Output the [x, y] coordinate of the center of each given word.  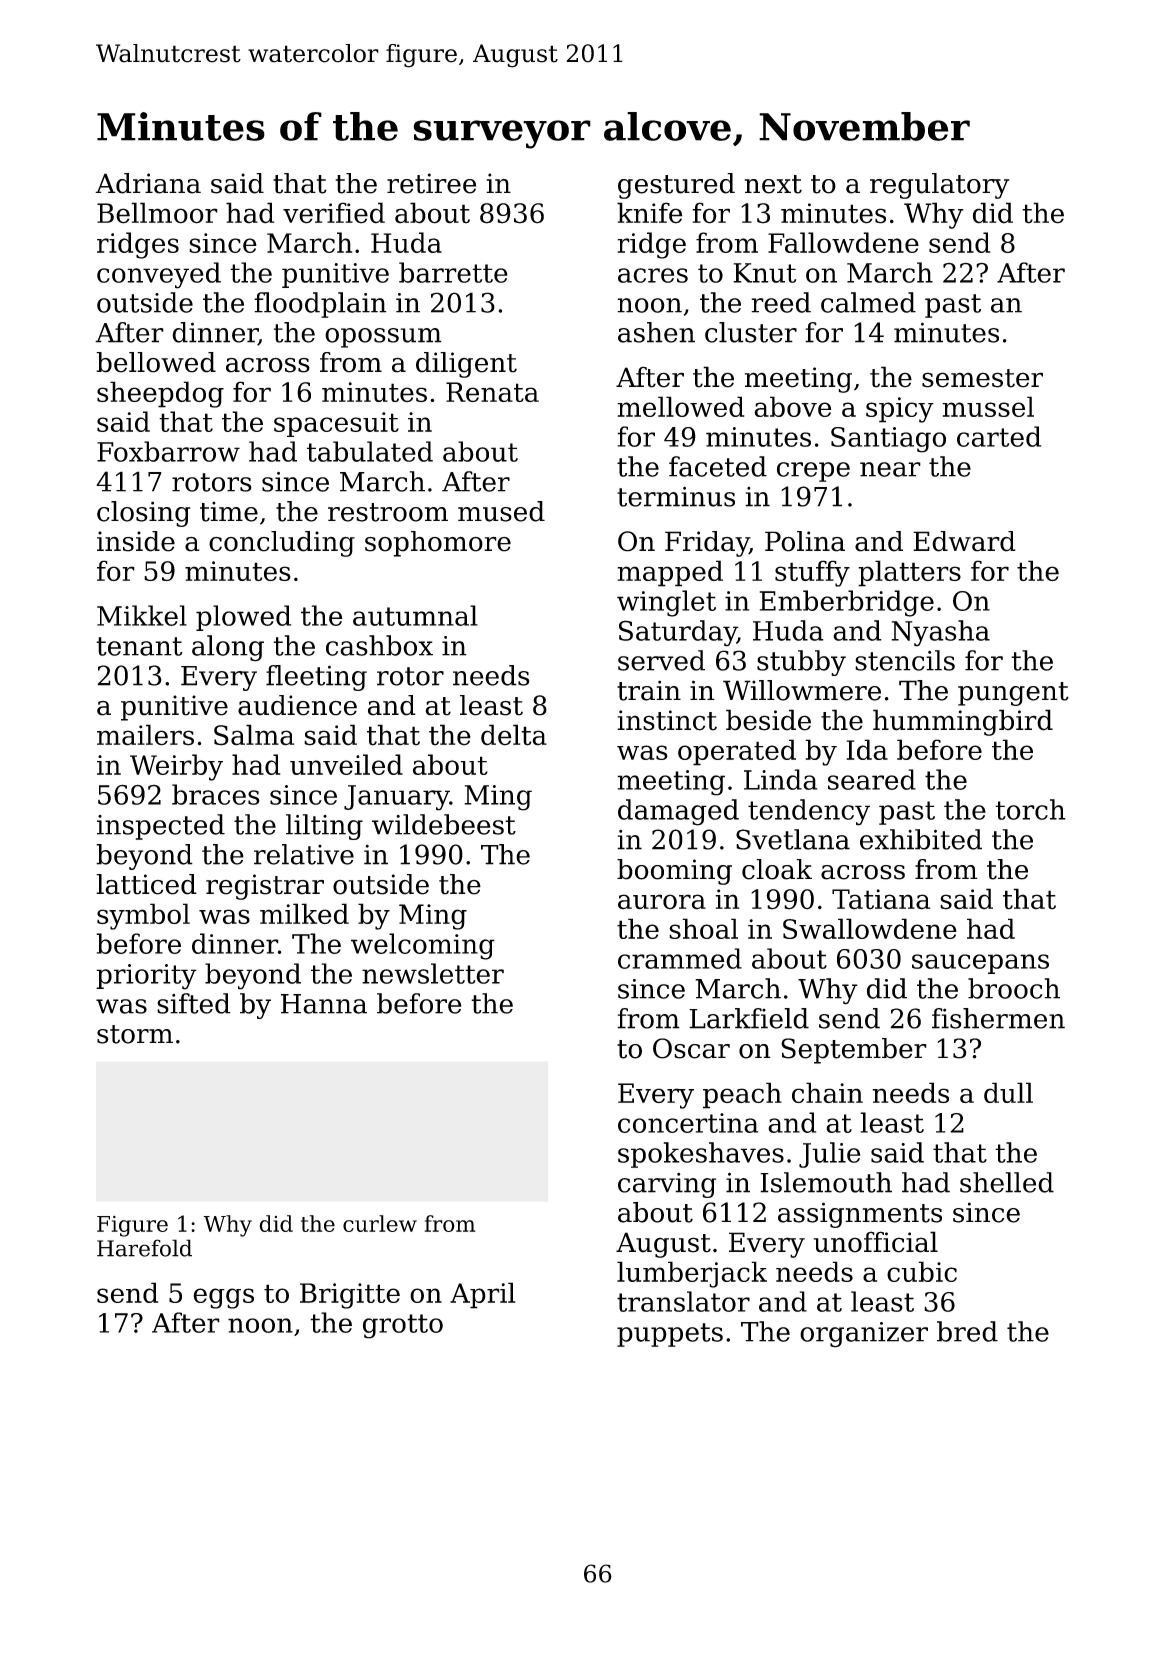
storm [135, 1034]
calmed [868, 302]
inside [136, 541]
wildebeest [444, 824]
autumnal [415, 615]
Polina [805, 541]
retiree [431, 183]
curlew [380, 1223]
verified [334, 213]
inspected [161, 827]
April [482, 1295]
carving [667, 1185]
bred [967, 1331]
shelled [1007, 1182]
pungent [1013, 694]
